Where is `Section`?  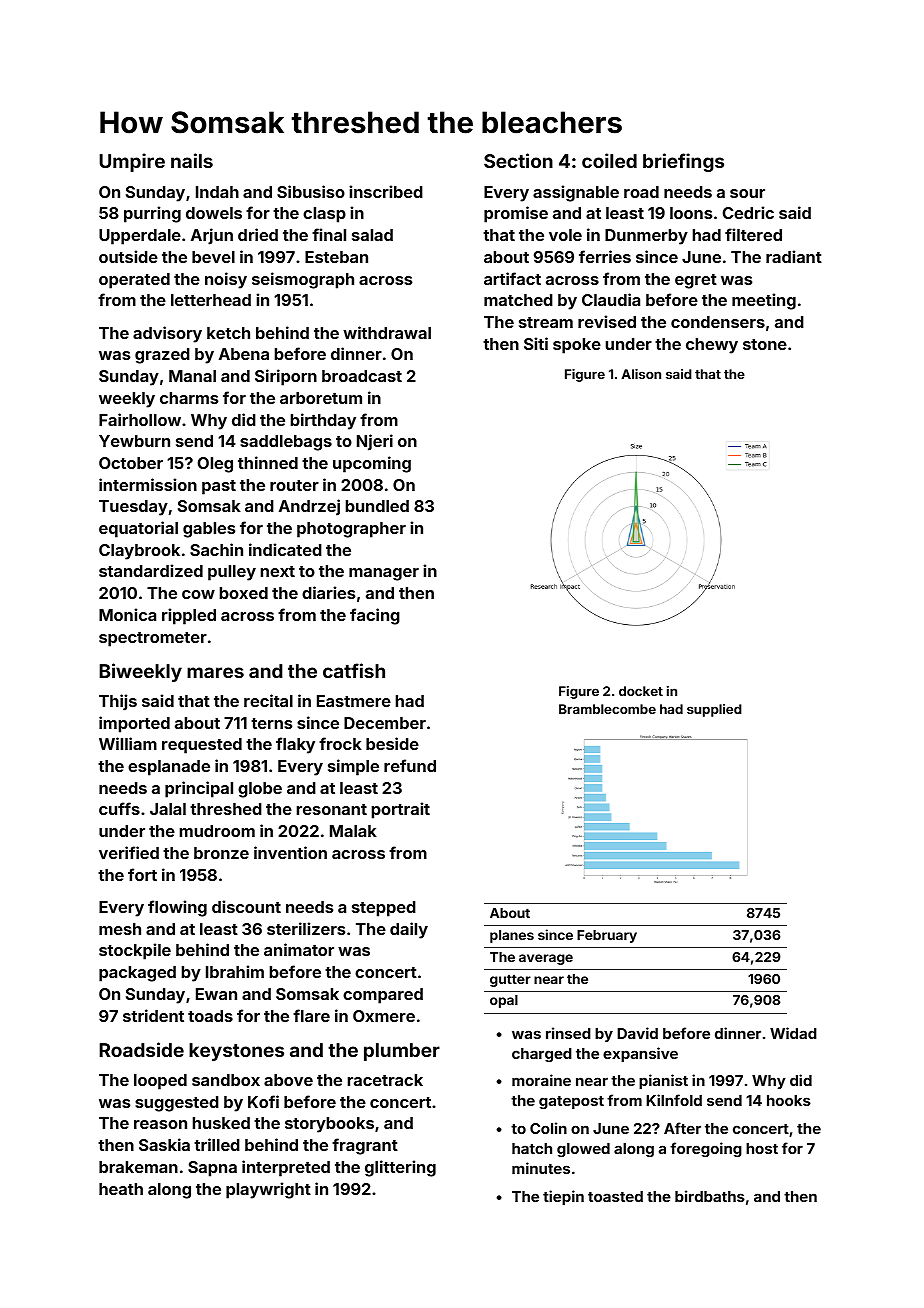
Section is located at coordinates (518, 160).
